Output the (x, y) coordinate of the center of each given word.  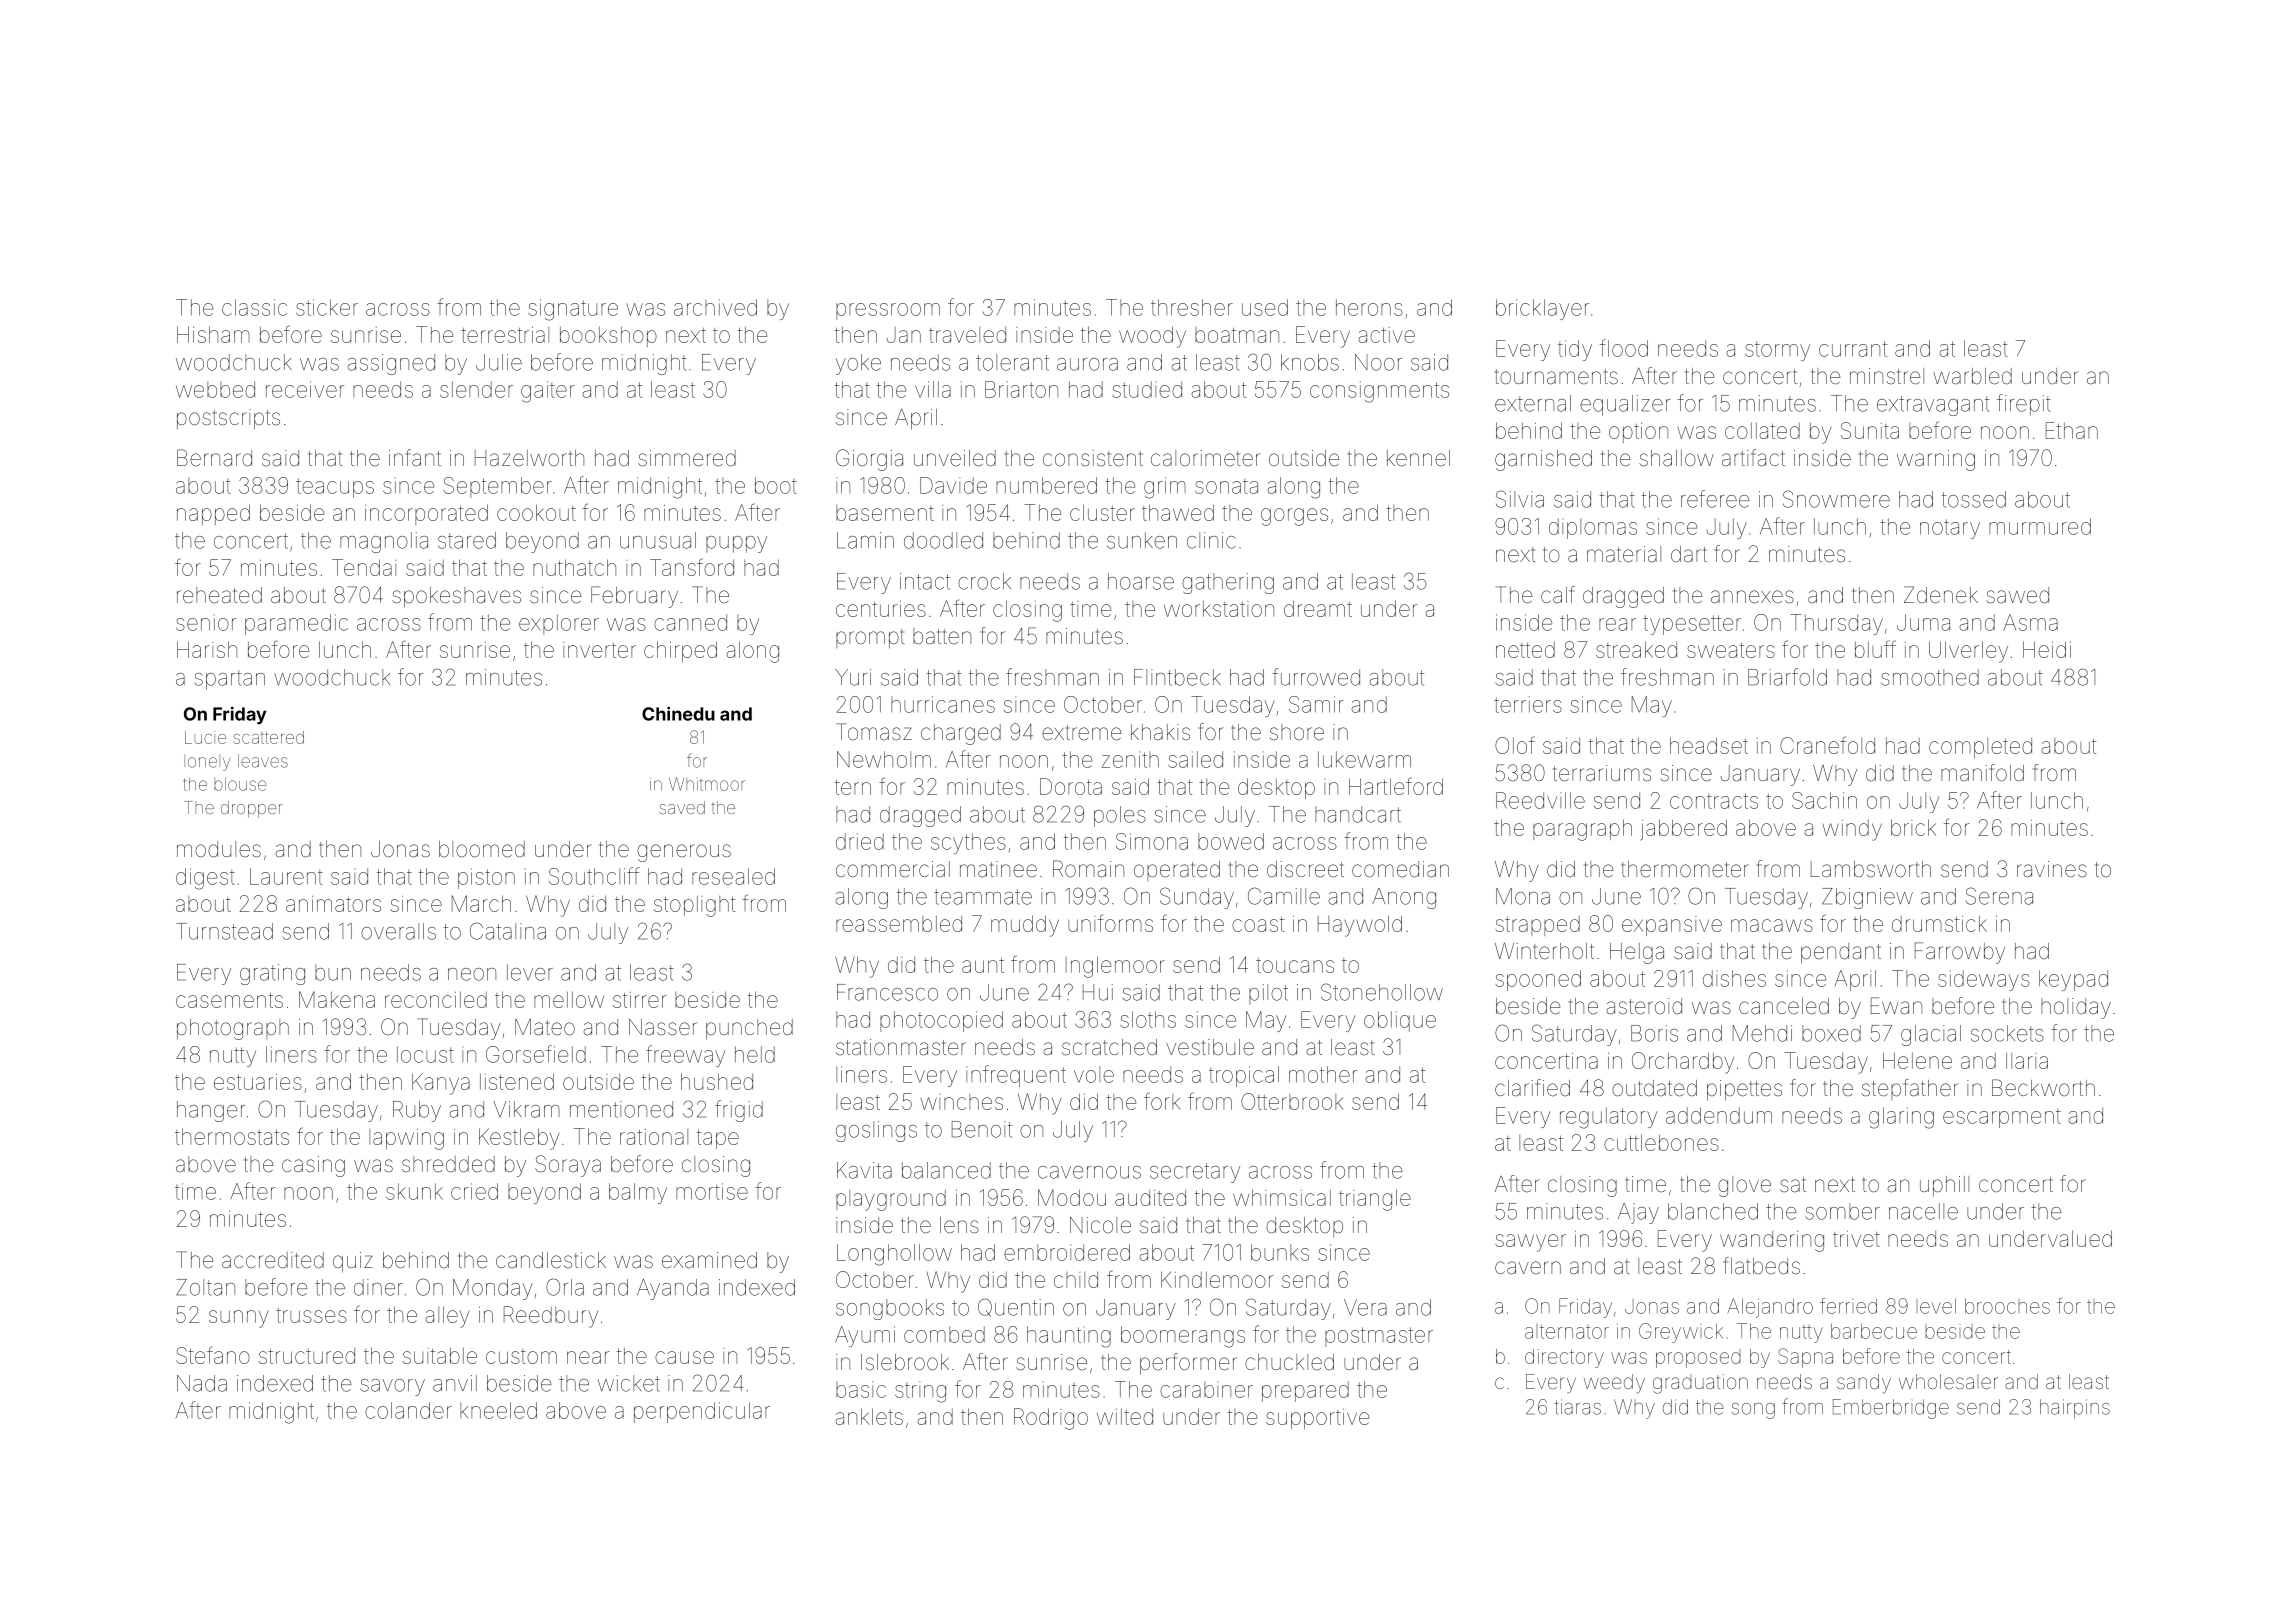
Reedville (1540, 800)
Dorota (1071, 786)
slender (476, 389)
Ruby (417, 1111)
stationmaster (901, 1047)
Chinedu (678, 713)
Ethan (2072, 430)
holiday (2076, 1008)
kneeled (498, 1410)
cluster (1102, 512)
